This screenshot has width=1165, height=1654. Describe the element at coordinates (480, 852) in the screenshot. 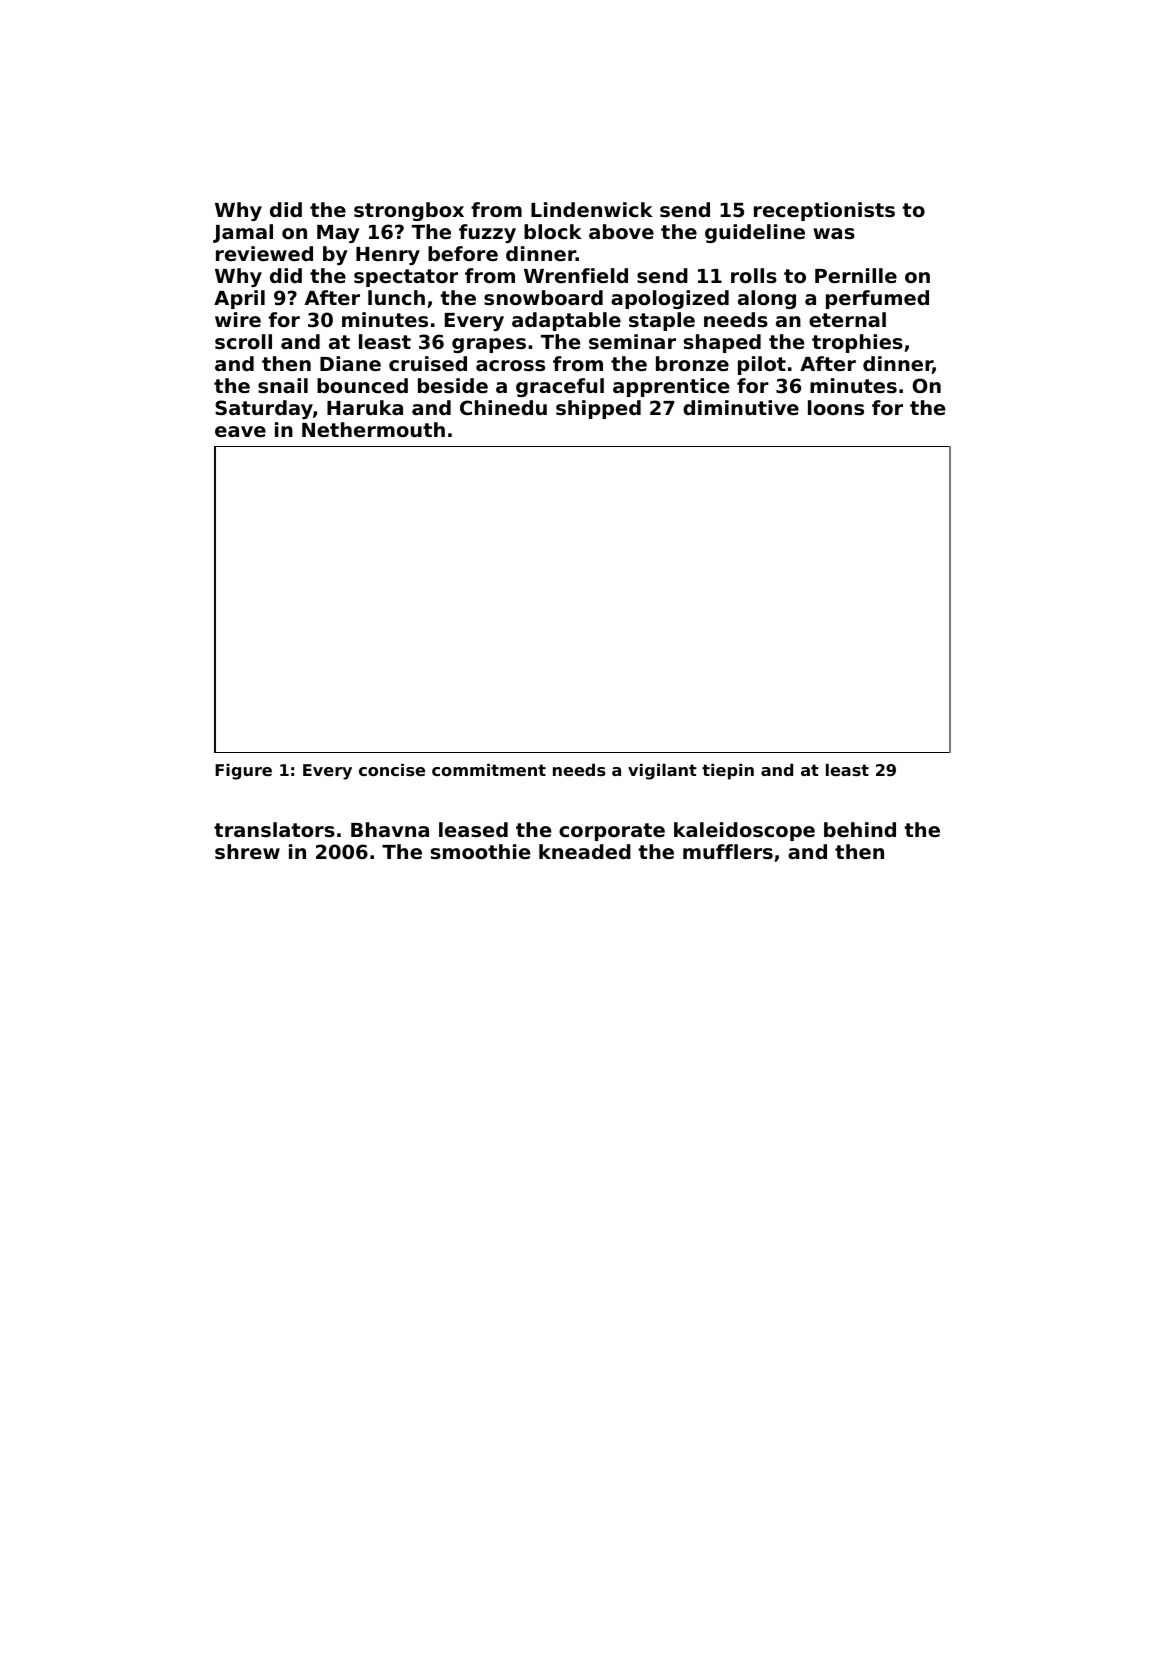

I see `smoothie` at that location.
